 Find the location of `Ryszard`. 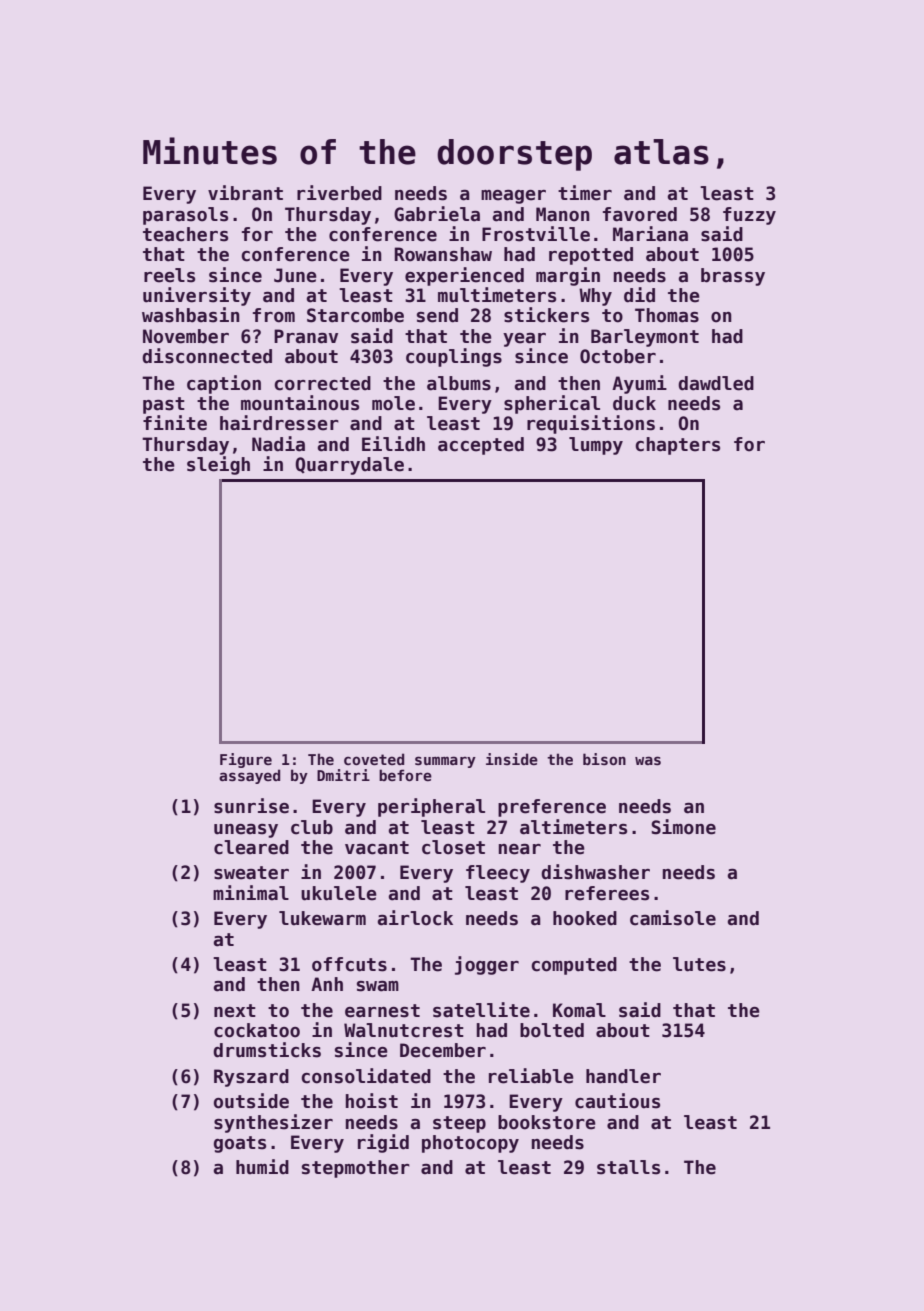

Ryszard is located at coordinates (251, 1078).
